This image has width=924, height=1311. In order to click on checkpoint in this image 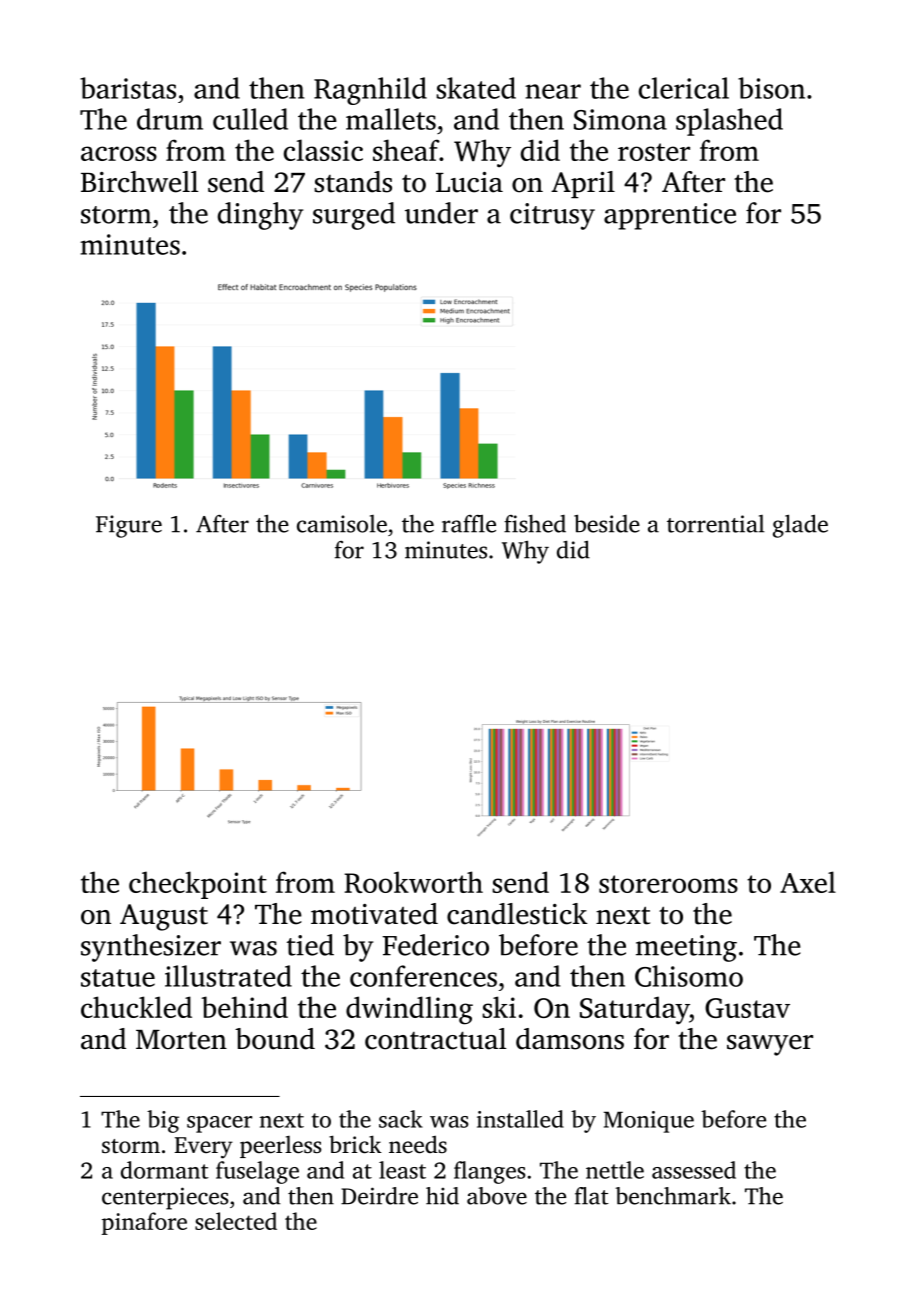, I will do `click(198, 885)`.
